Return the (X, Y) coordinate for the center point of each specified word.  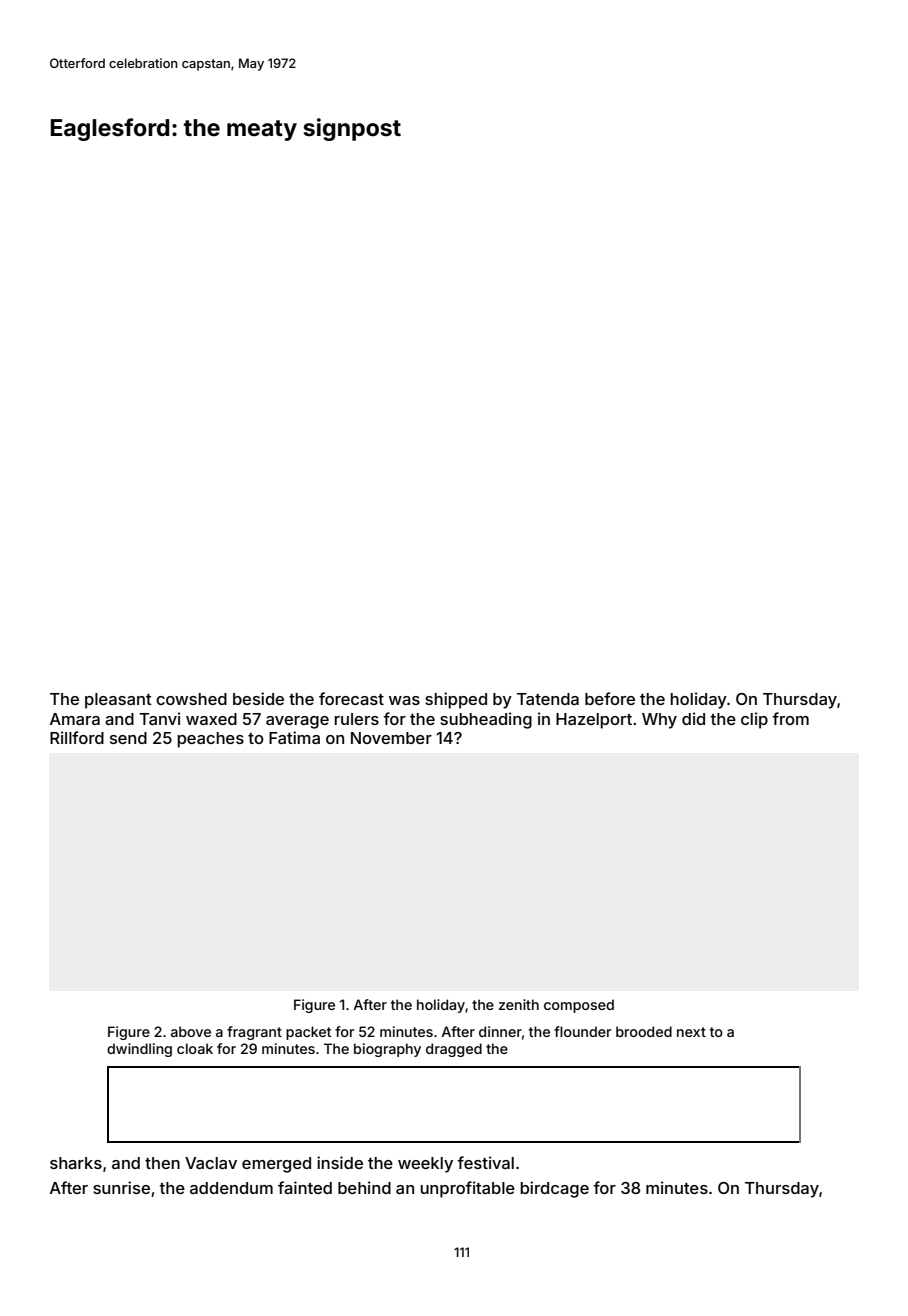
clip (754, 720)
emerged (276, 1165)
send (128, 738)
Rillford (77, 737)
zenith (519, 1004)
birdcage (555, 1189)
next (691, 1032)
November (391, 738)
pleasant (118, 701)
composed (579, 1006)
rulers (357, 719)
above (191, 1031)
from (790, 718)
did (693, 718)
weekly (425, 1165)
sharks (76, 1163)
